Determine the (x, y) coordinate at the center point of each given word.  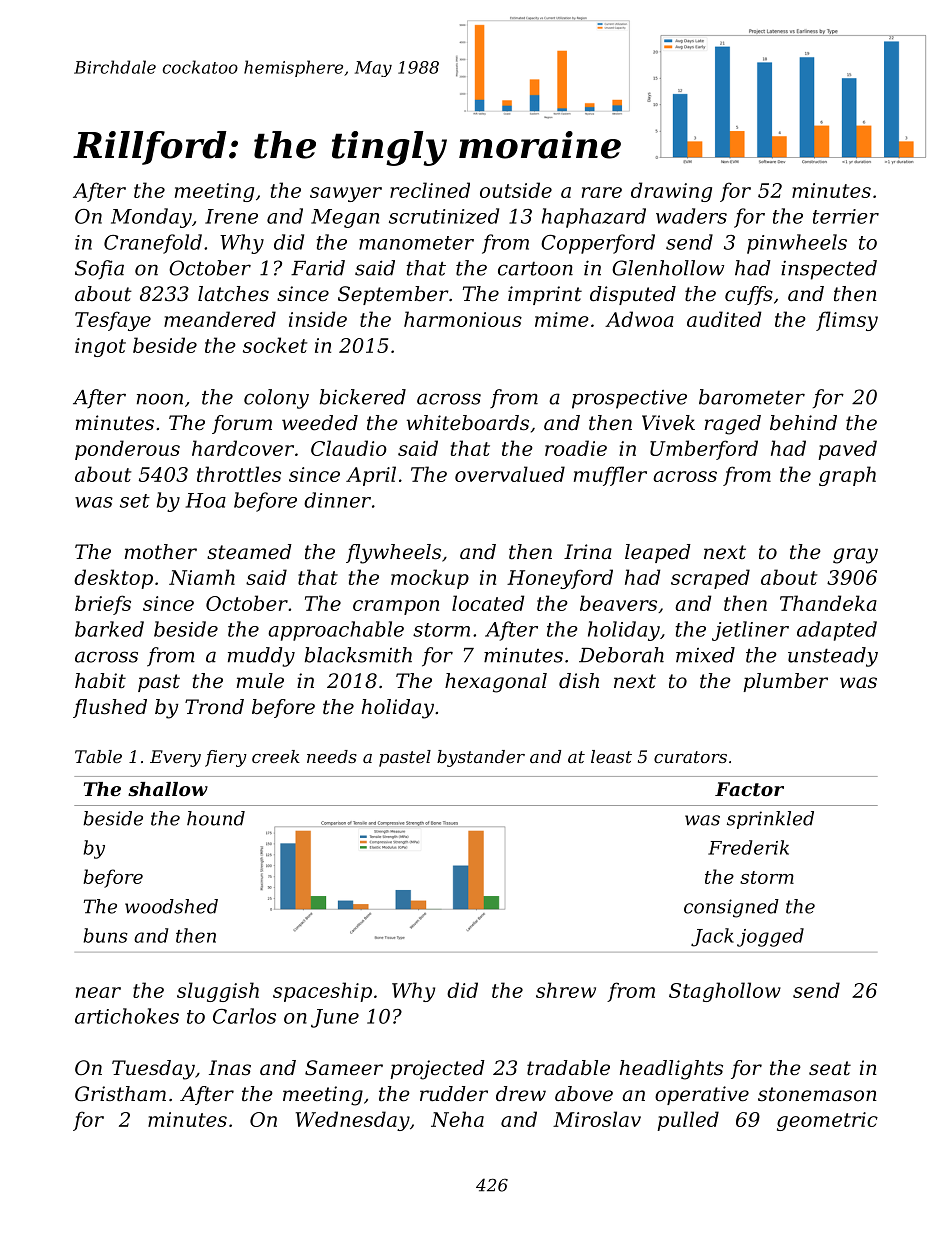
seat (830, 1068)
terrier (846, 216)
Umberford (704, 450)
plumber (785, 682)
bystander (481, 758)
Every (175, 758)
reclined (430, 190)
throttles (239, 474)
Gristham (120, 1094)
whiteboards (468, 423)
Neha (457, 1119)
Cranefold (153, 244)
